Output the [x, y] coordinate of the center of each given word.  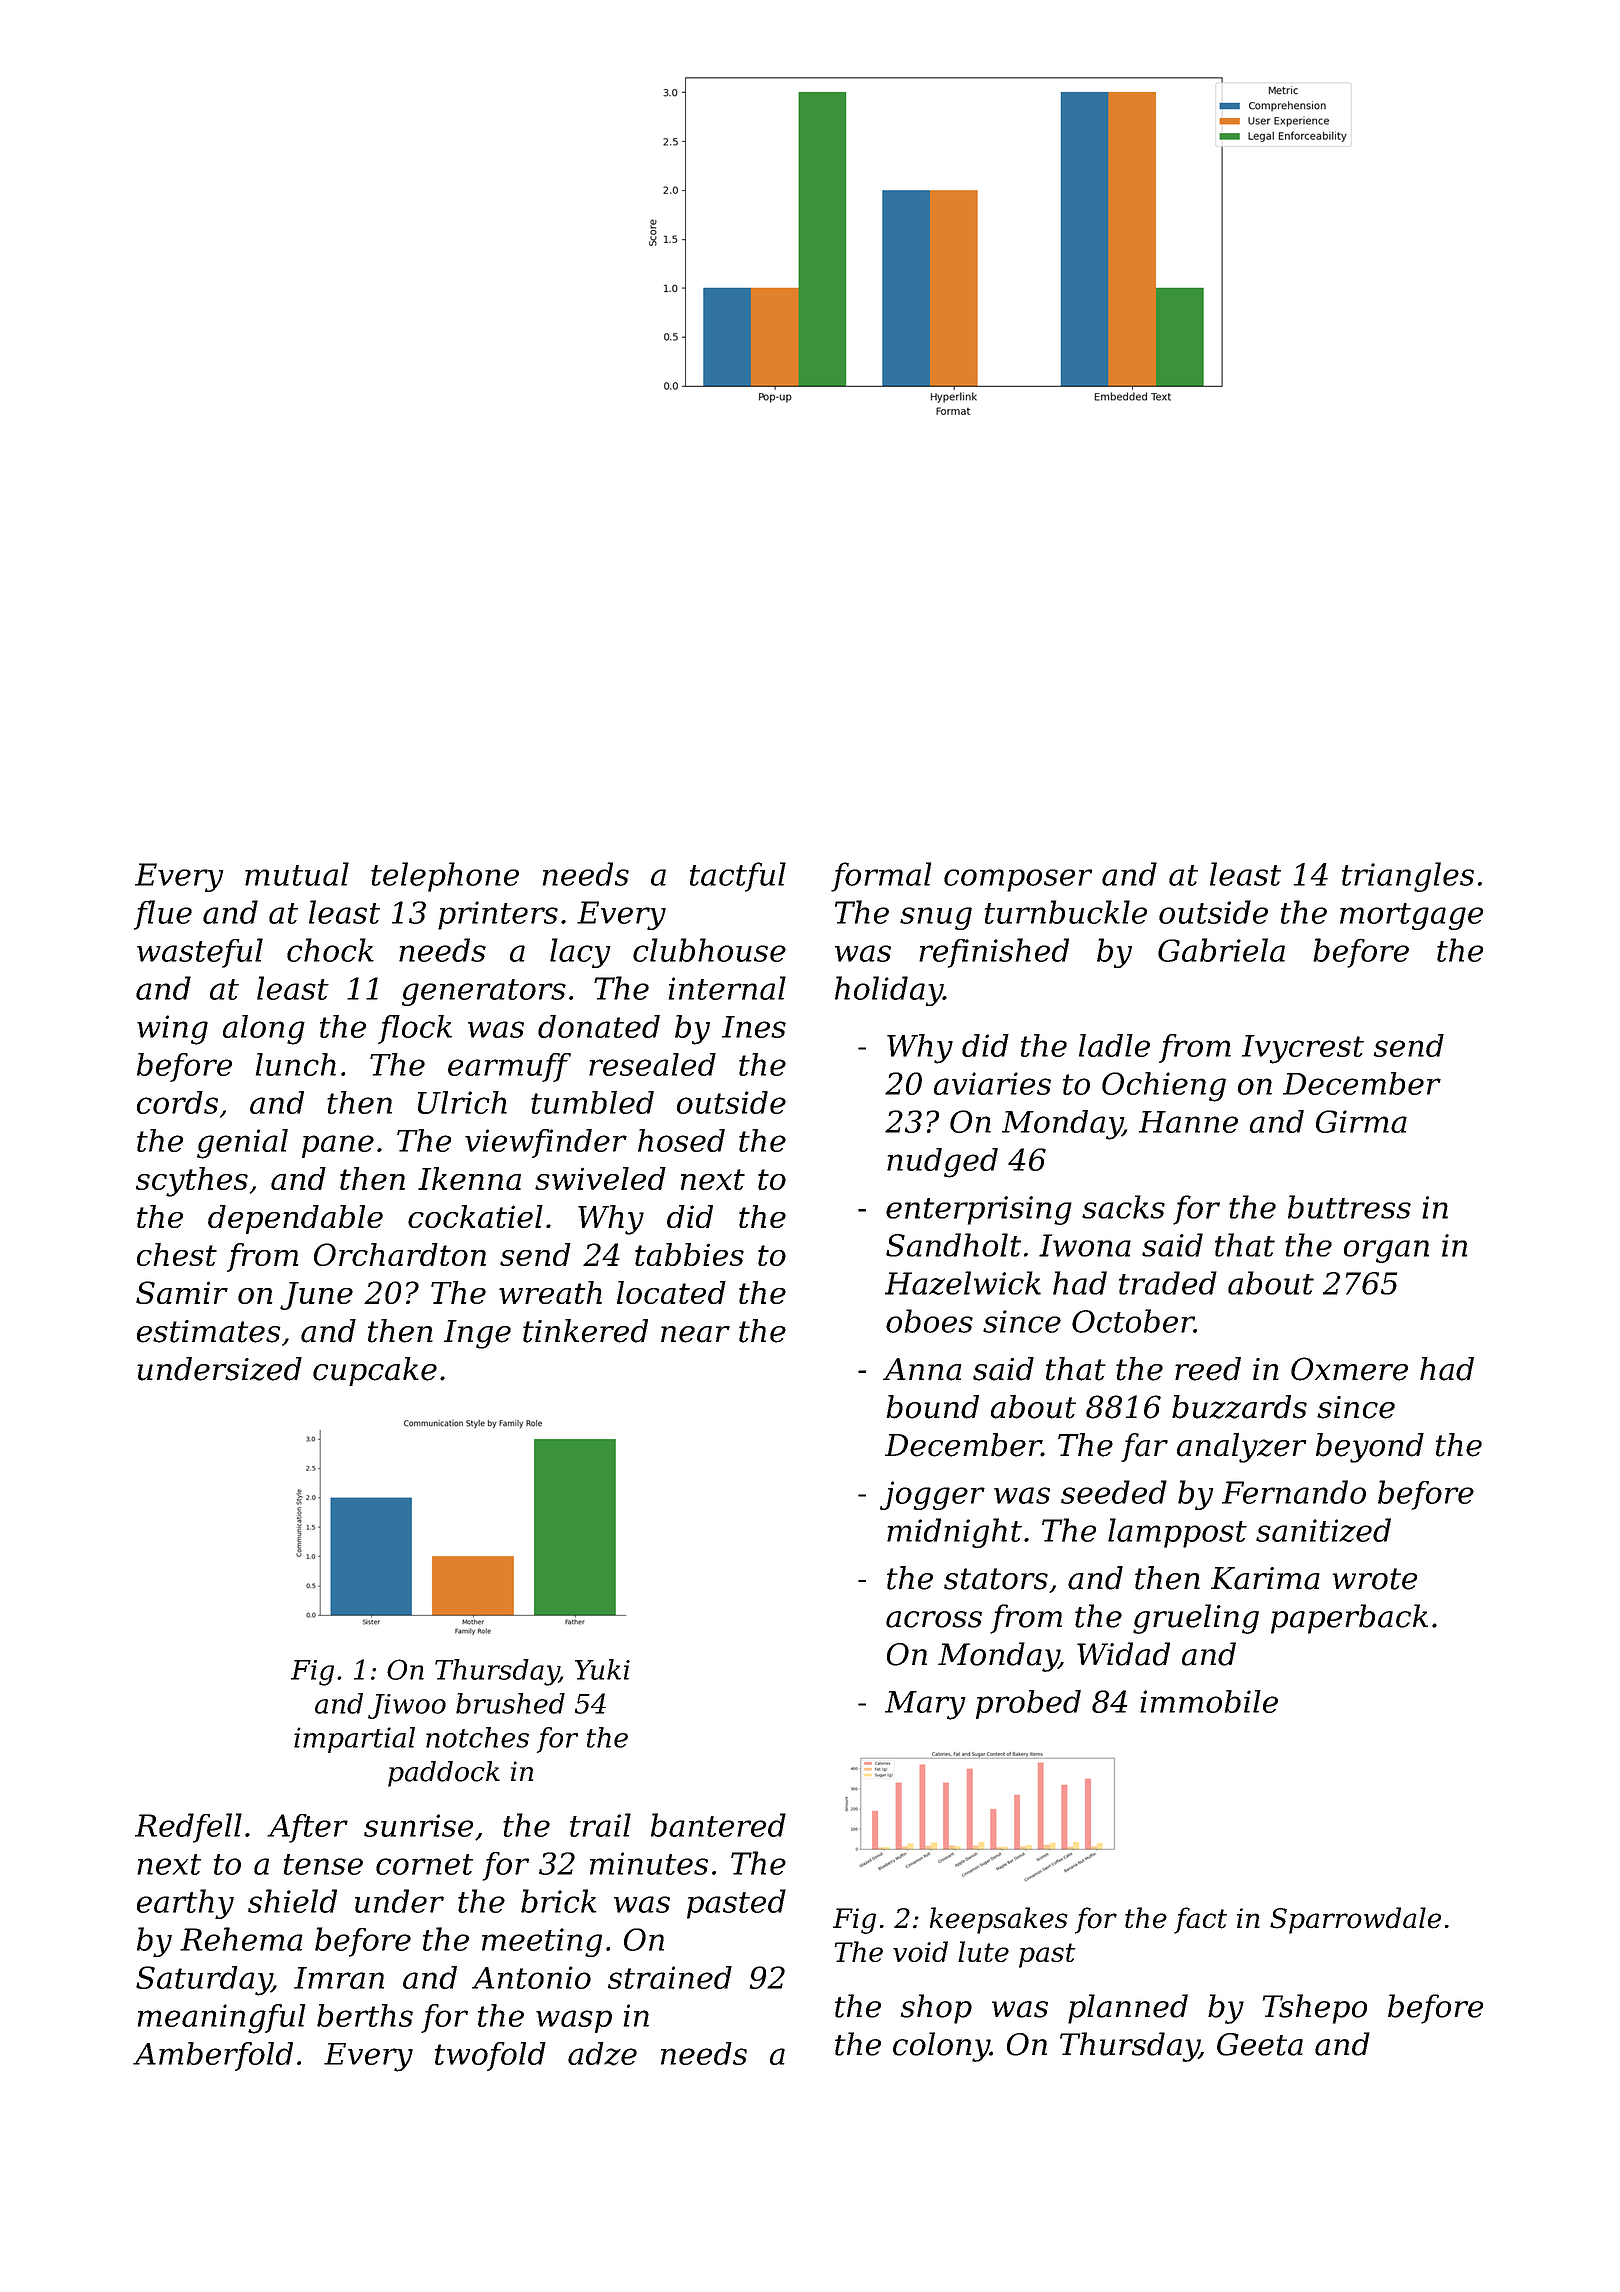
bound [932, 1407]
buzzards [1239, 1407]
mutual [297, 874]
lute [983, 1951]
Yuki [602, 1669]
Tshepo [1315, 2009]
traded [1168, 1283]
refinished [994, 953]
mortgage [1411, 916]
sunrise [418, 1825]
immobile [1209, 1701]
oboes [929, 1321]
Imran [339, 1978]
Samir [182, 1292]
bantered [718, 1825]
